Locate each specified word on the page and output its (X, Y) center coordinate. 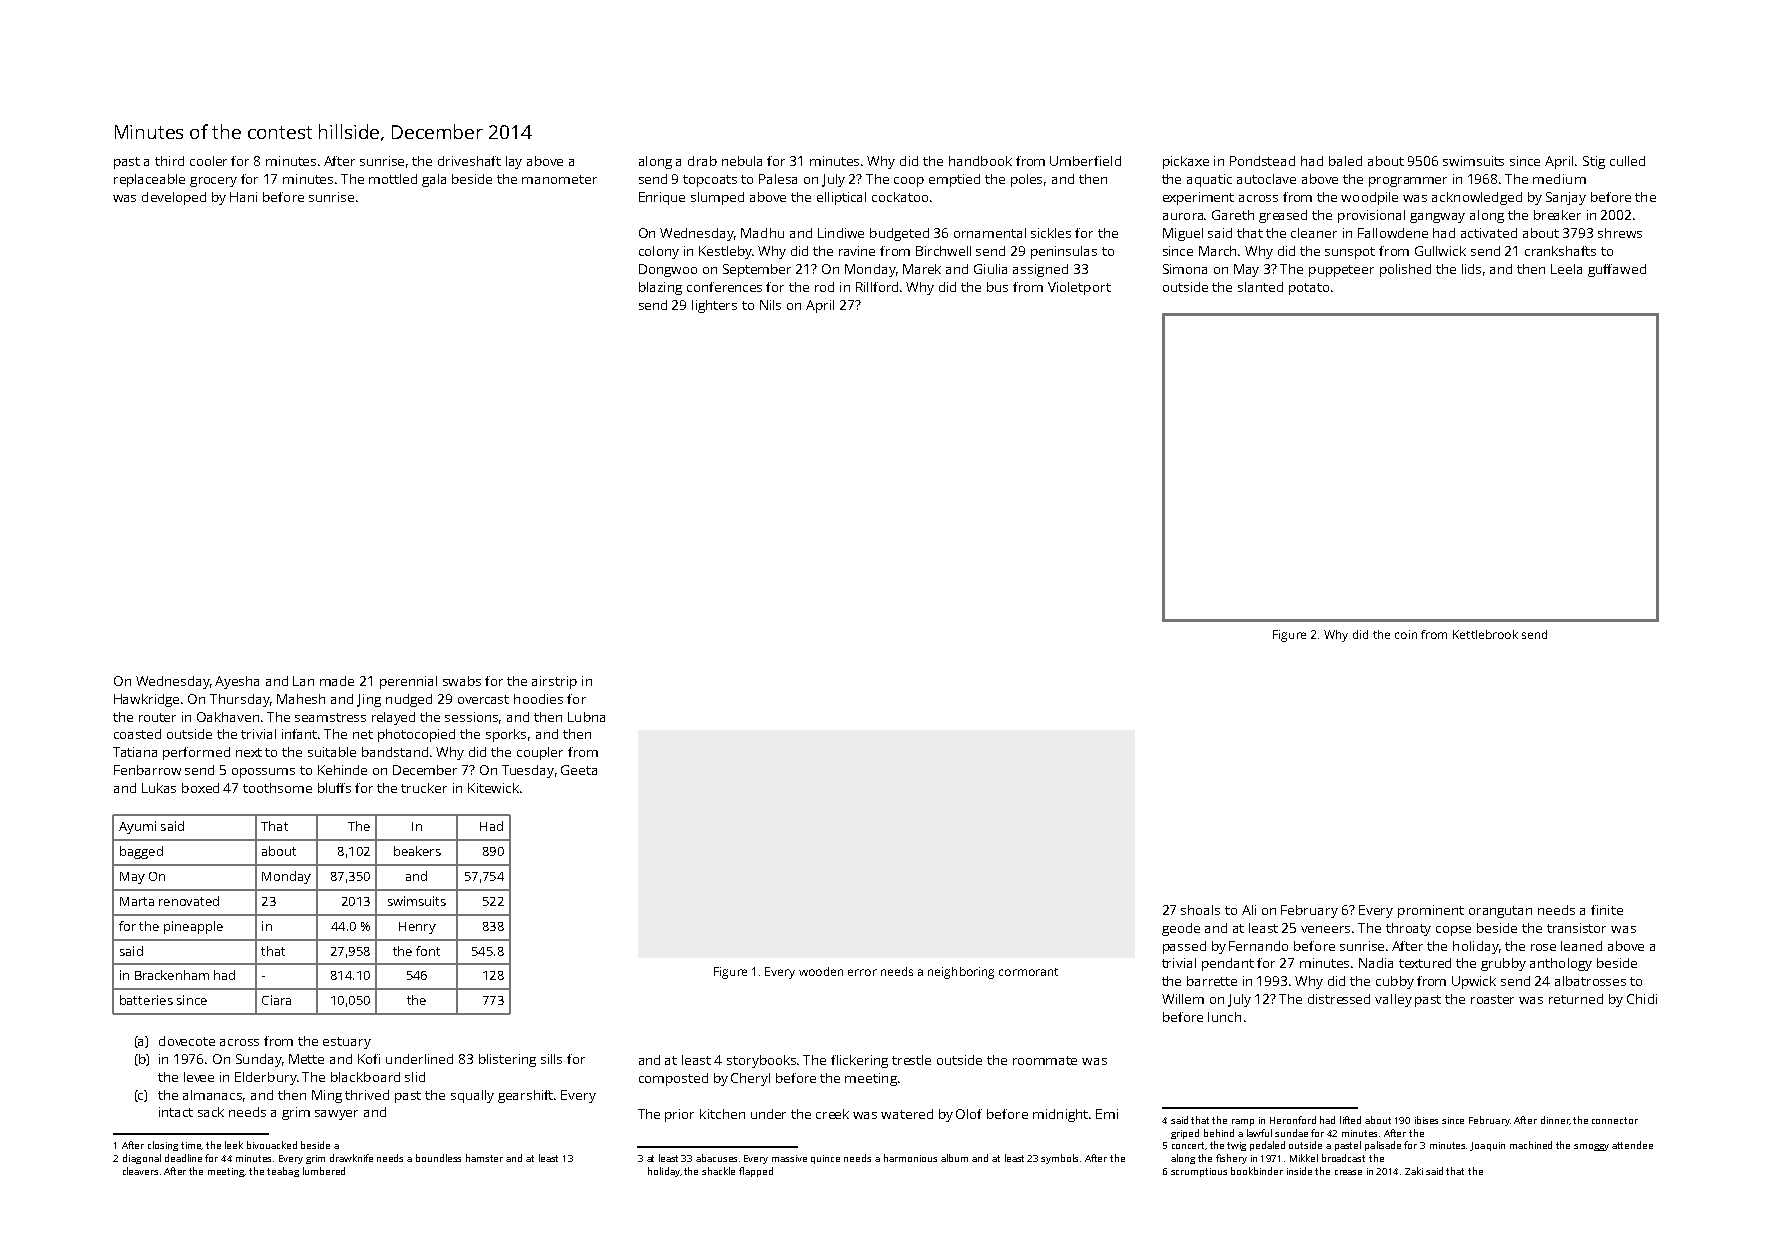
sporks (506, 735)
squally (472, 1096)
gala (434, 180)
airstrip (554, 682)
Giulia (990, 269)
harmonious (910, 1158)
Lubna (586, 717)
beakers (417, 851)
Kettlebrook (1485, 634)
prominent (1431, 911)
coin (1406, 634)
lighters (714, 306)
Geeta (579, 770)
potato (1309, 289)
